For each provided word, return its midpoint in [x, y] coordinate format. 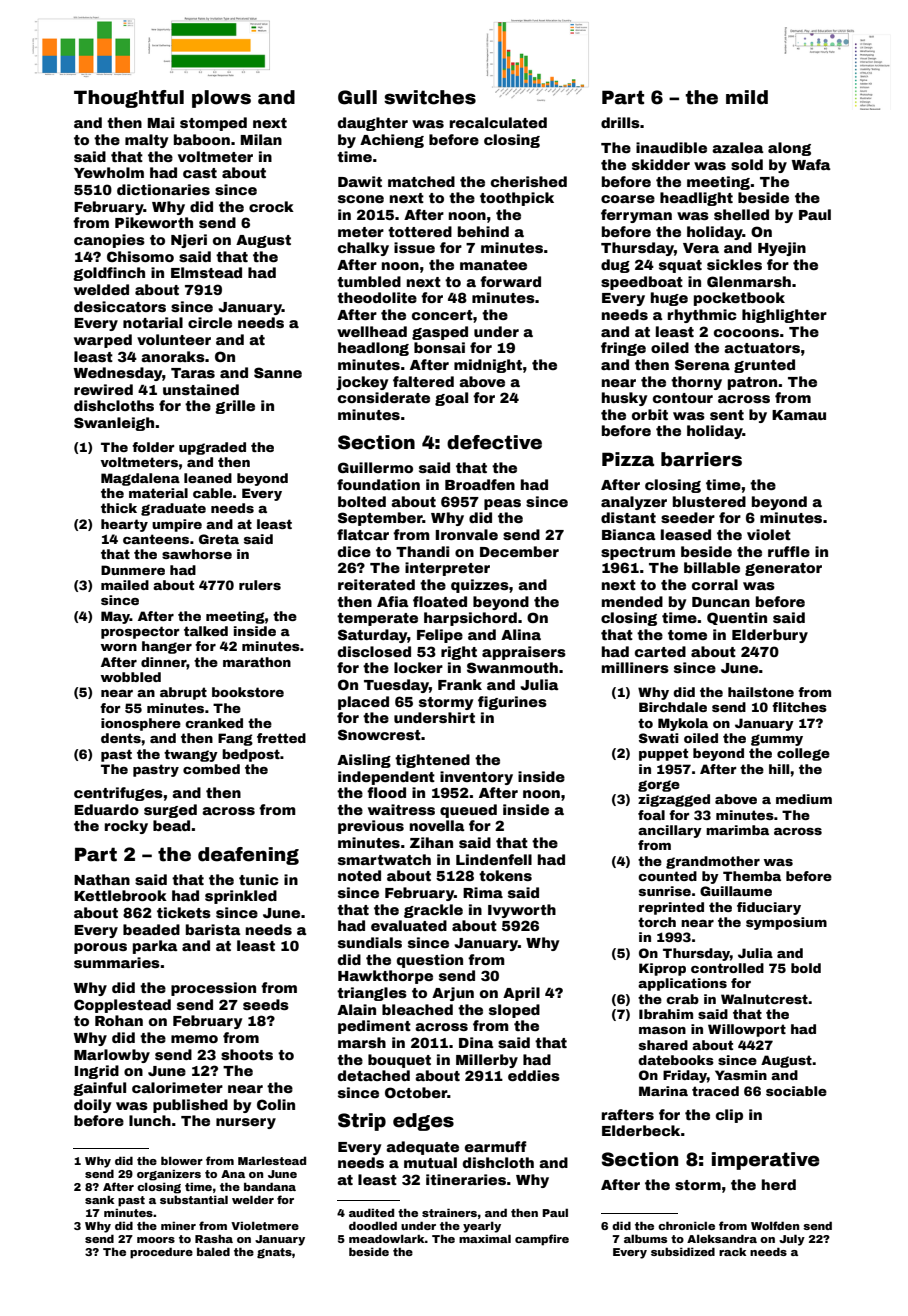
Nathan [102, 879]
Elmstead [206, 272]
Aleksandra [722, 1238]
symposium [786, 923]
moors [156, 1240]
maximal [485, 1238]
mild [747, 97]
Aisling [364, 761]
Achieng [392, 141]
